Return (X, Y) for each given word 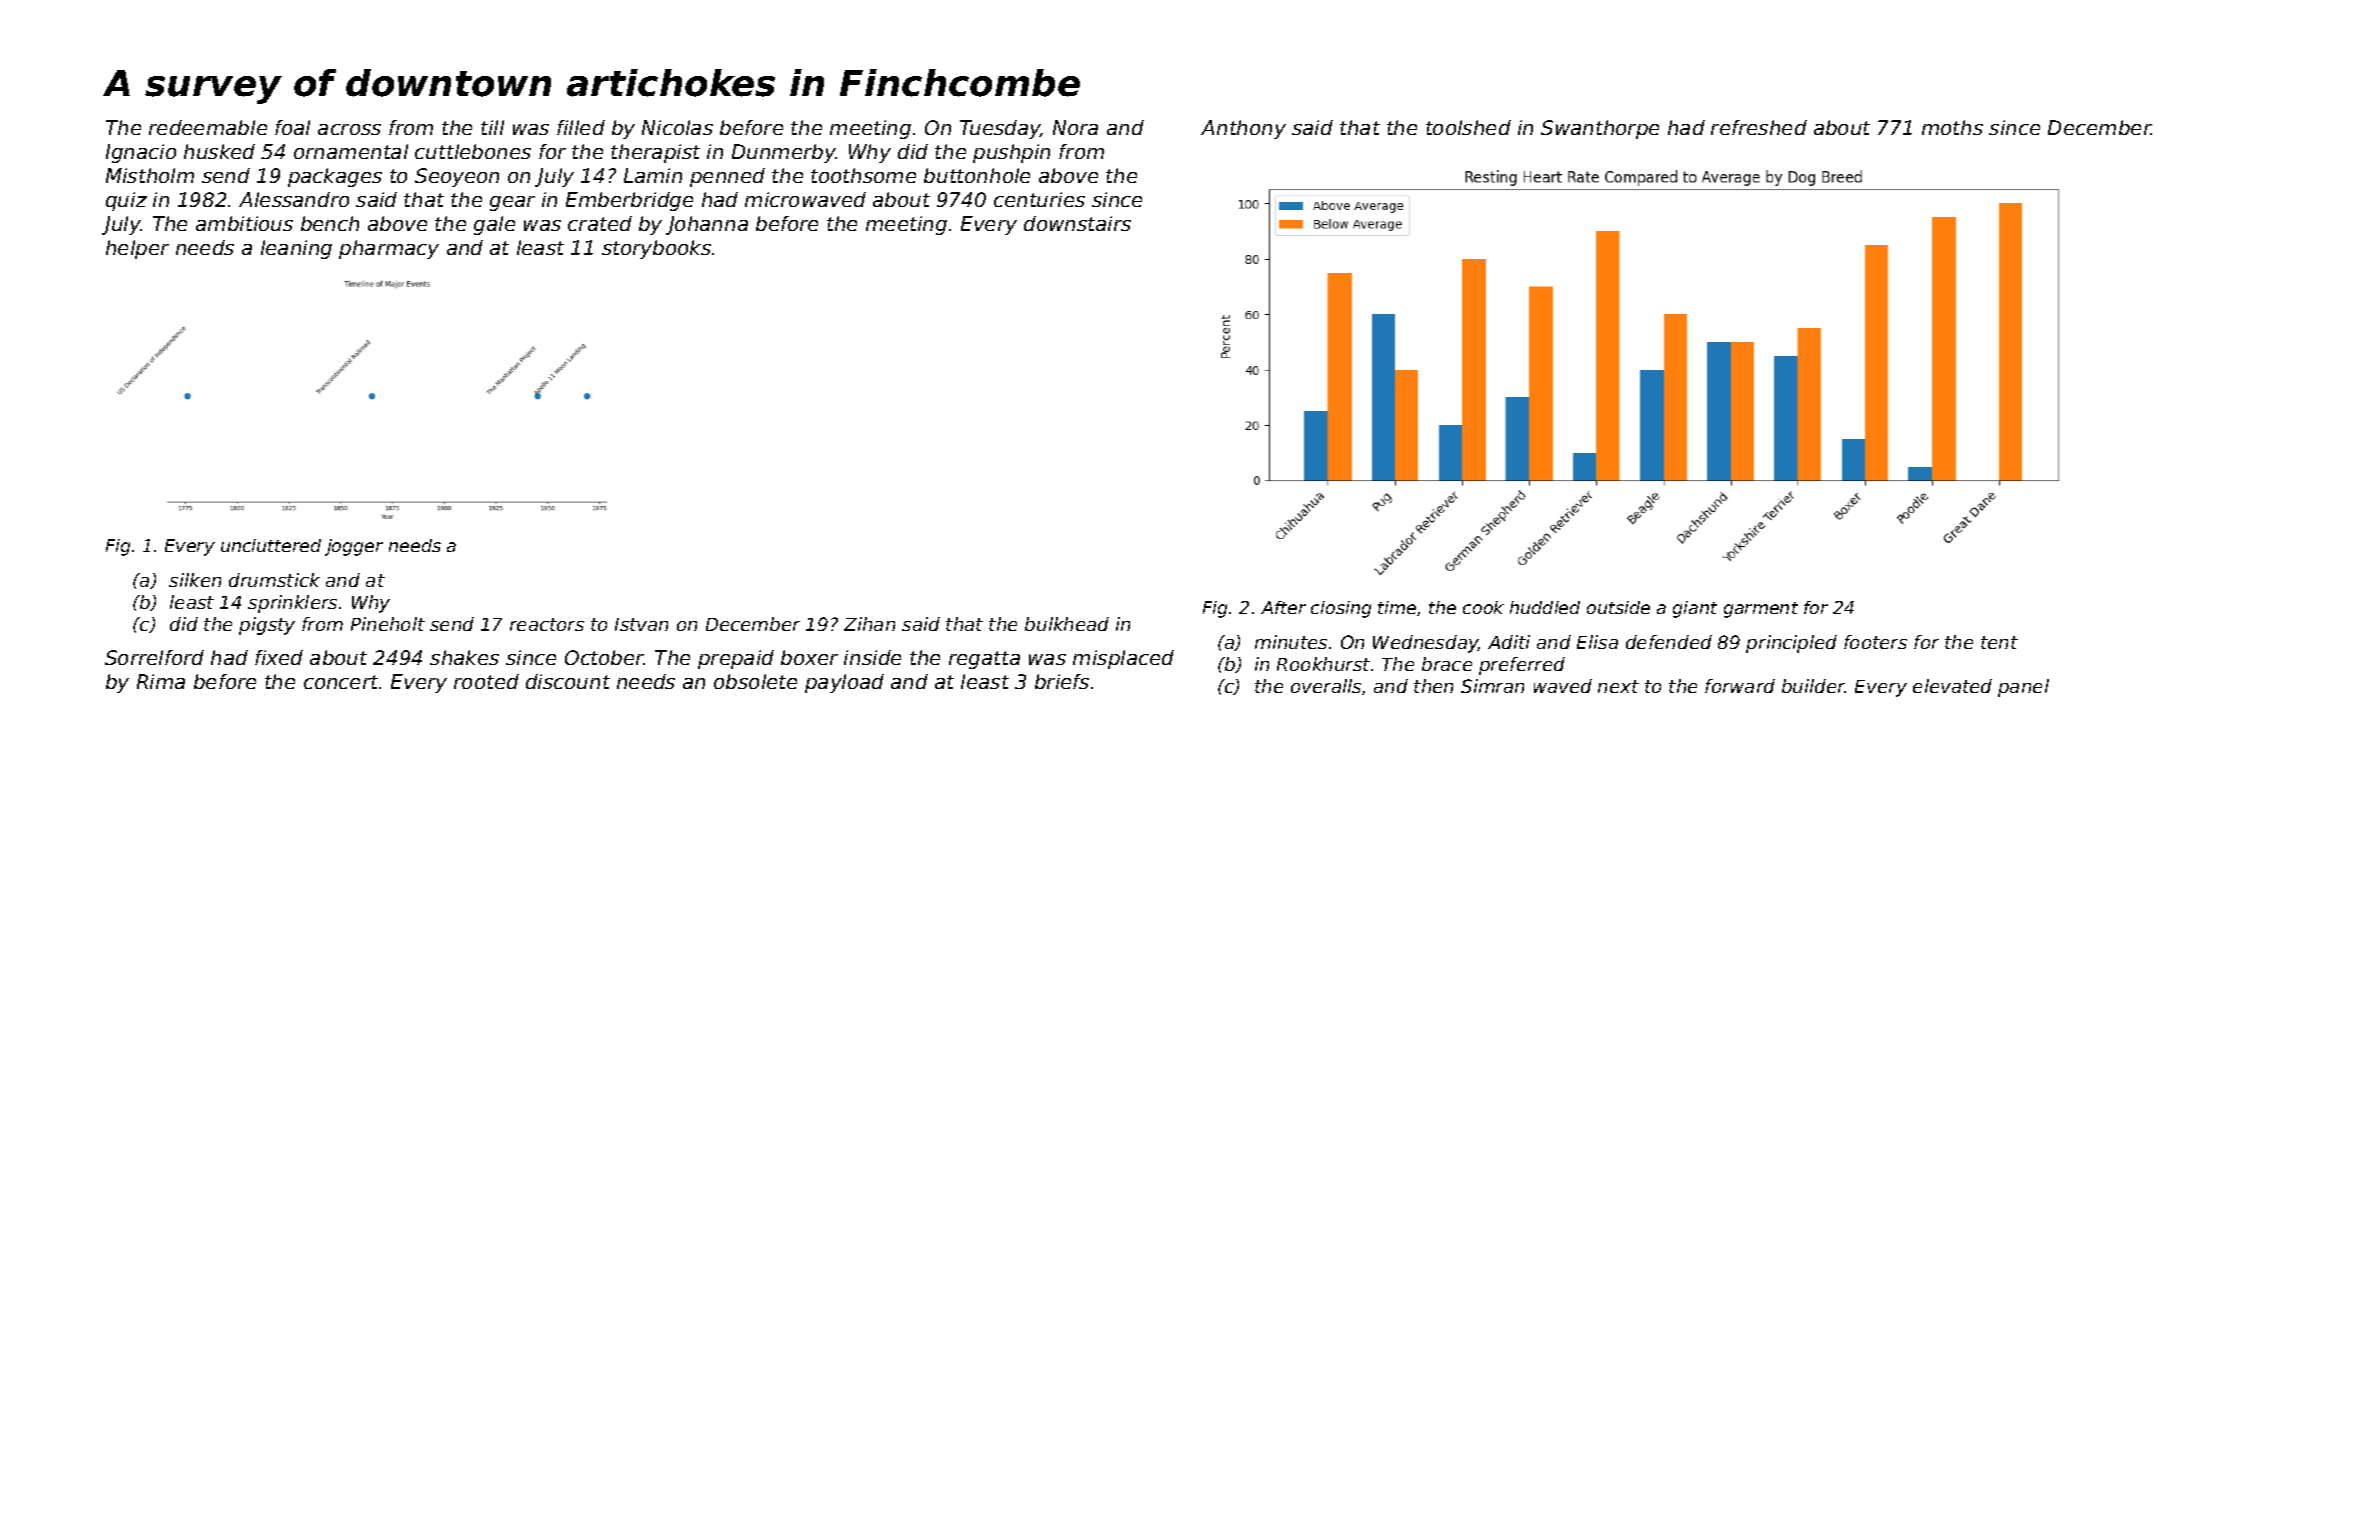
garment (1761, 610)
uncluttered (271, 545)
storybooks (656, 249)
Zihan (869, 624)
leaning (296, 249)
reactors (547, 624)
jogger (354, 547)
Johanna (707, 225)
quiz (126, 201)
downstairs (1077, 223)
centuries (1039, 199)
